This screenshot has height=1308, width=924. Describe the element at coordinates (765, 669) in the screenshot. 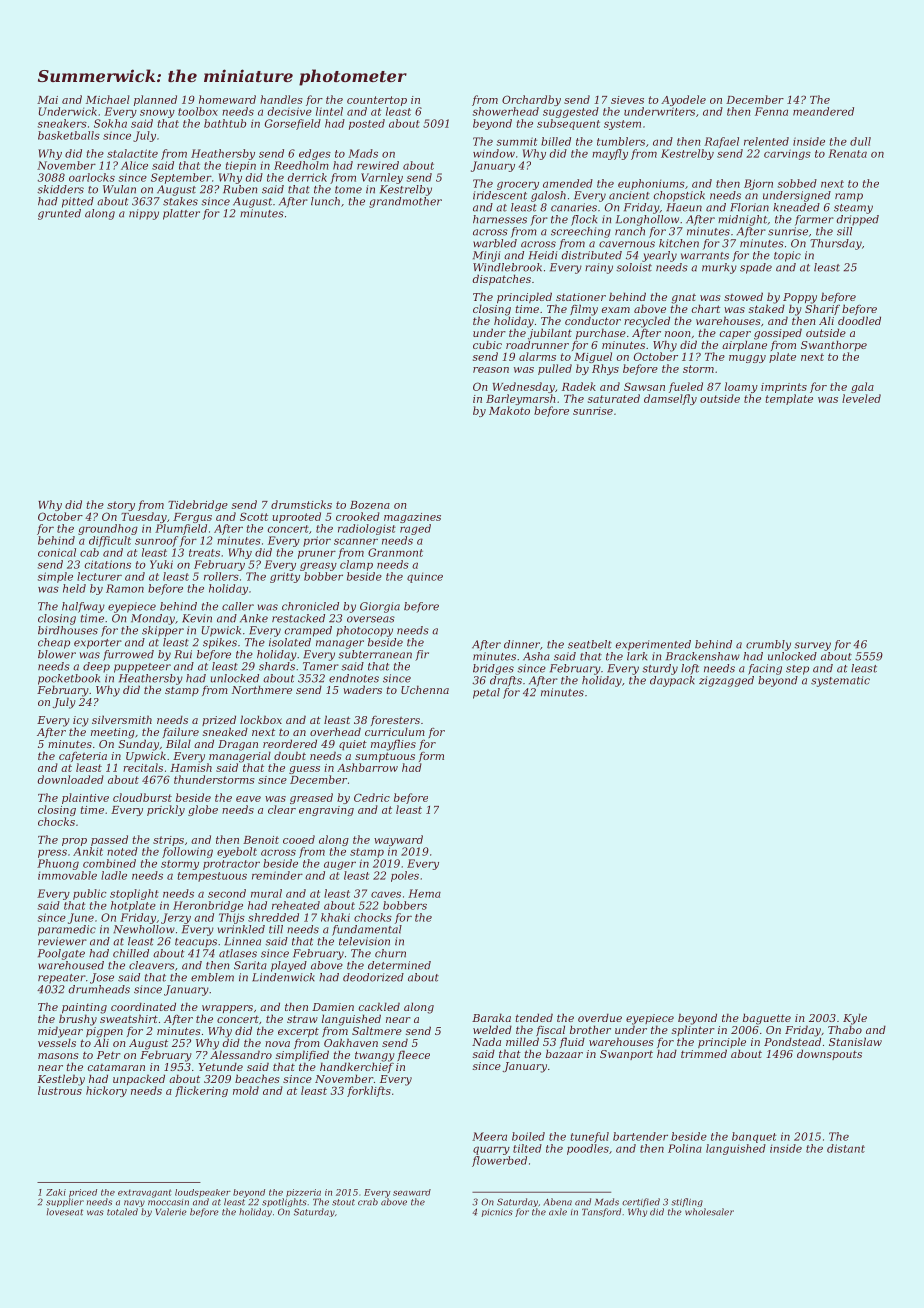

I see `facing` at that location.
